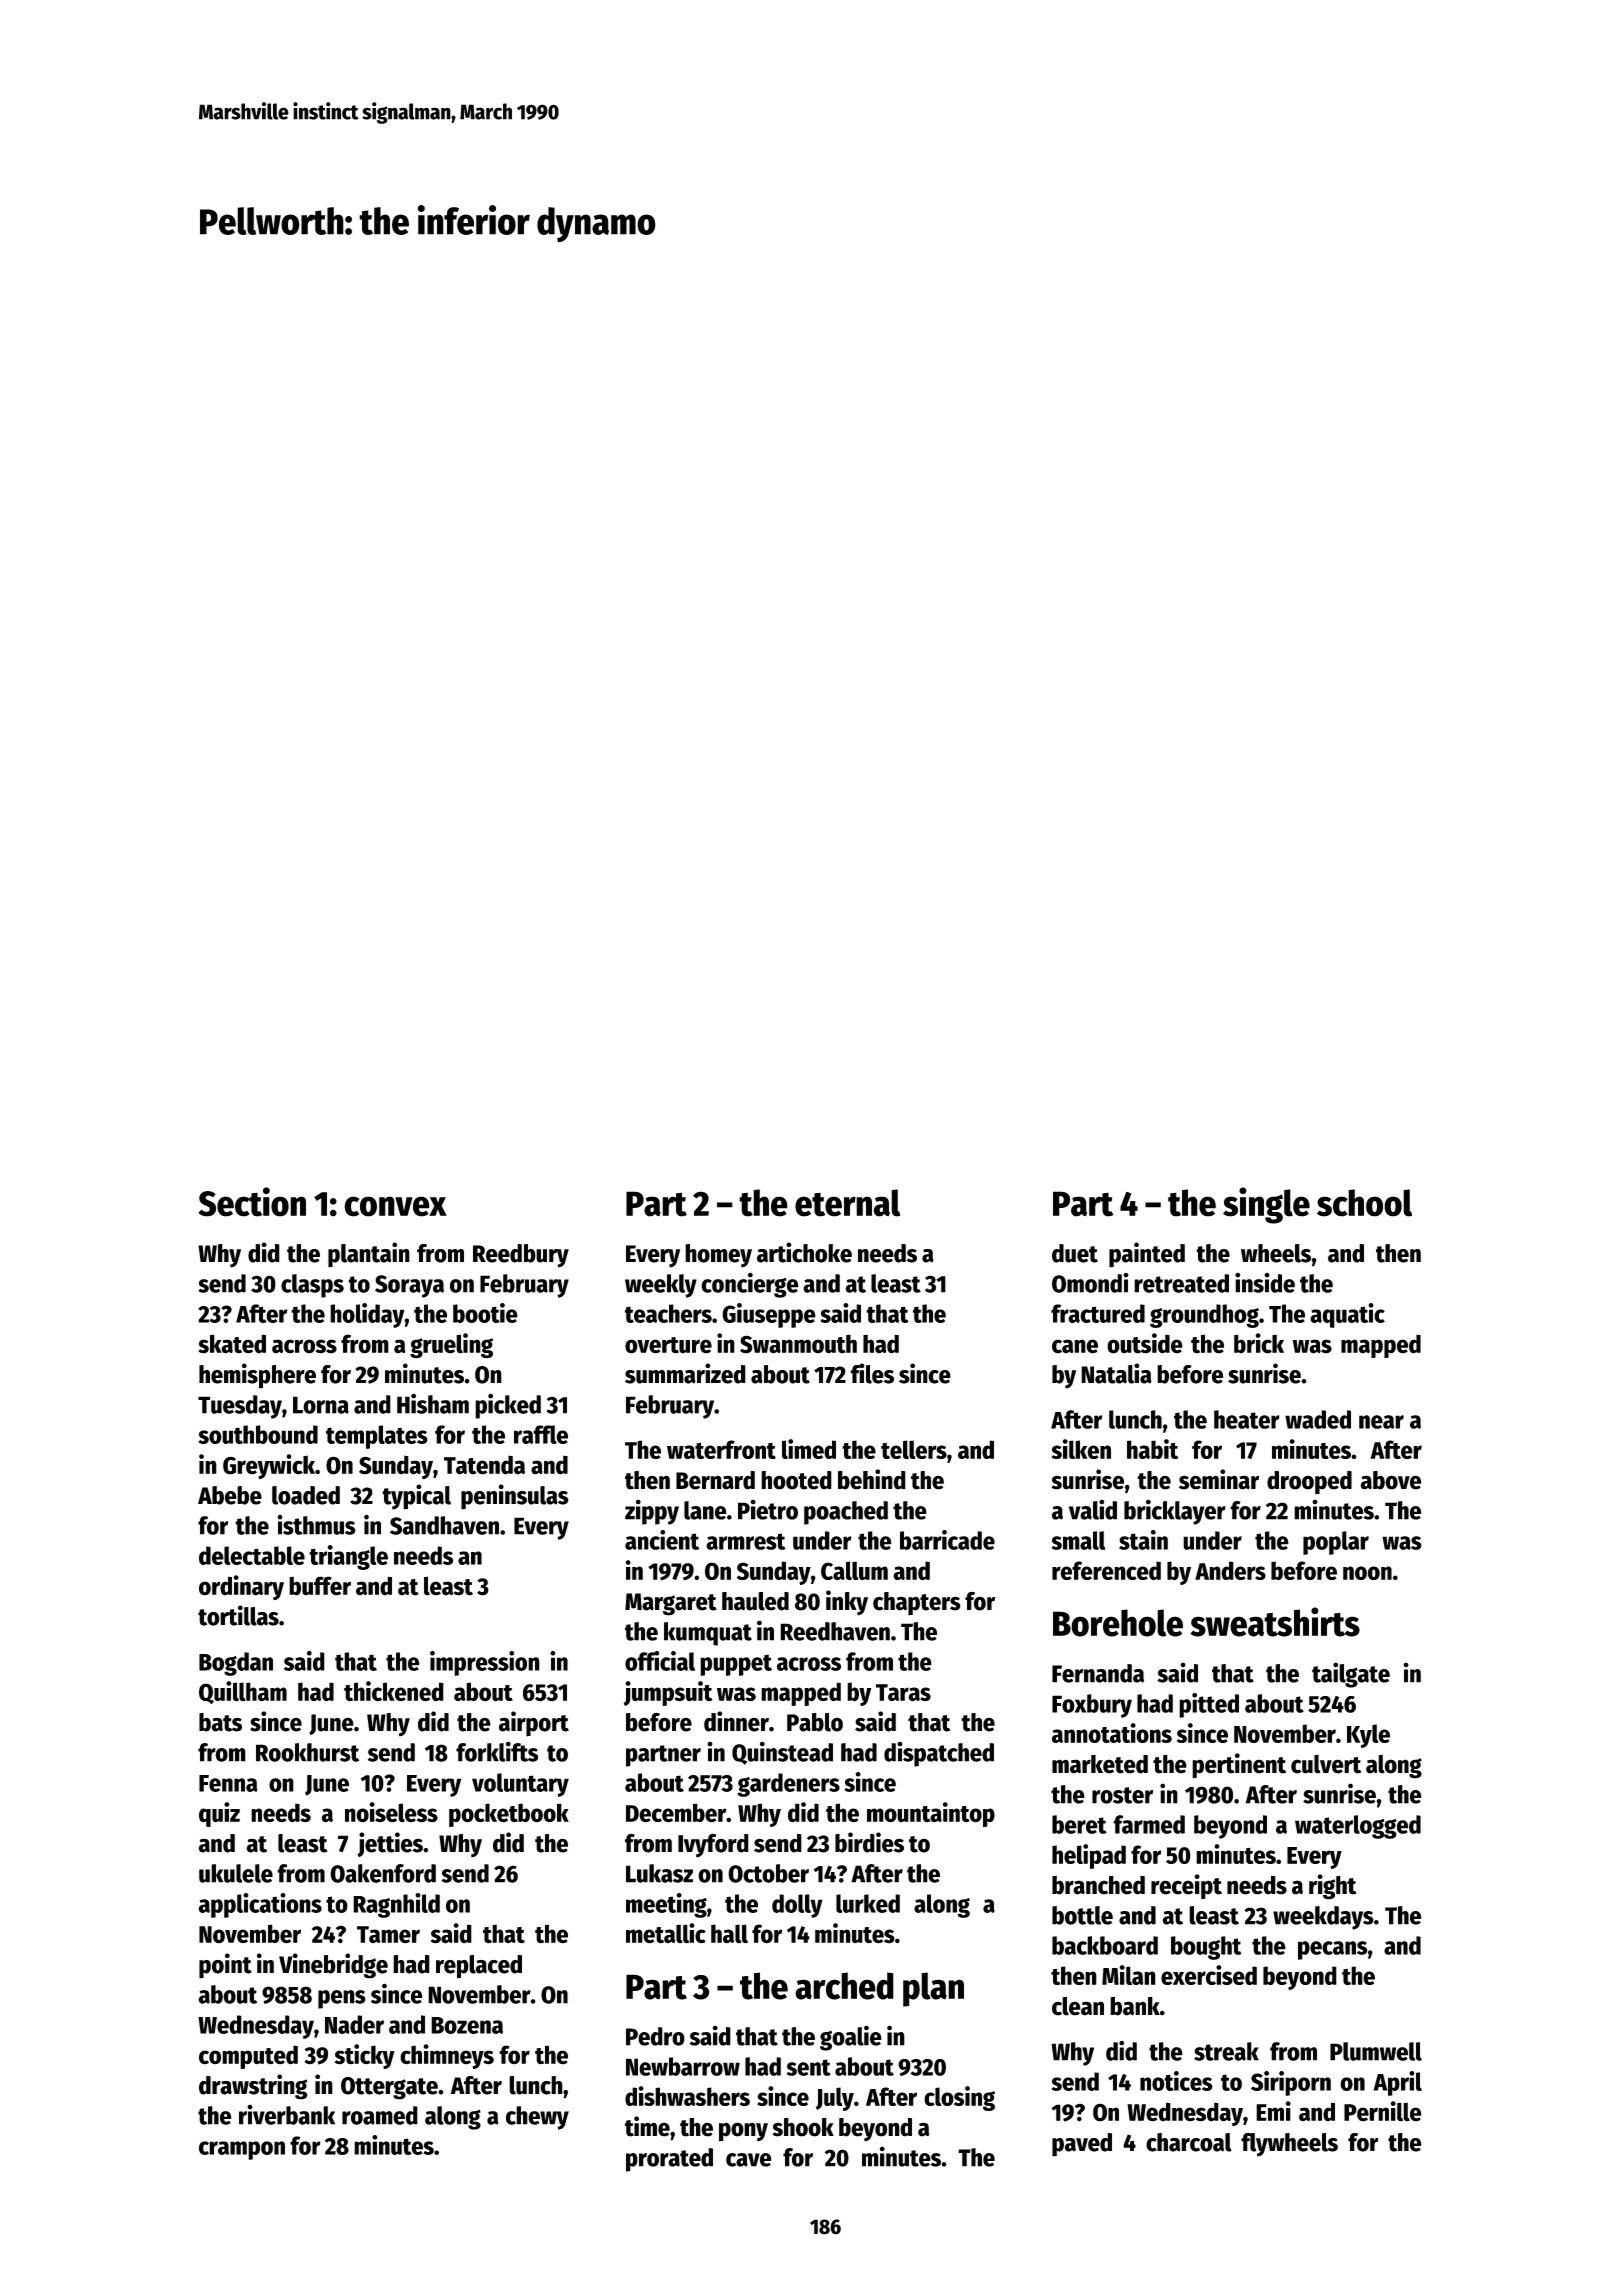 This page has height=2292, width=1620. Describe the element at coordinates (242, 2150) in the page. I see `crampon` at that location.
